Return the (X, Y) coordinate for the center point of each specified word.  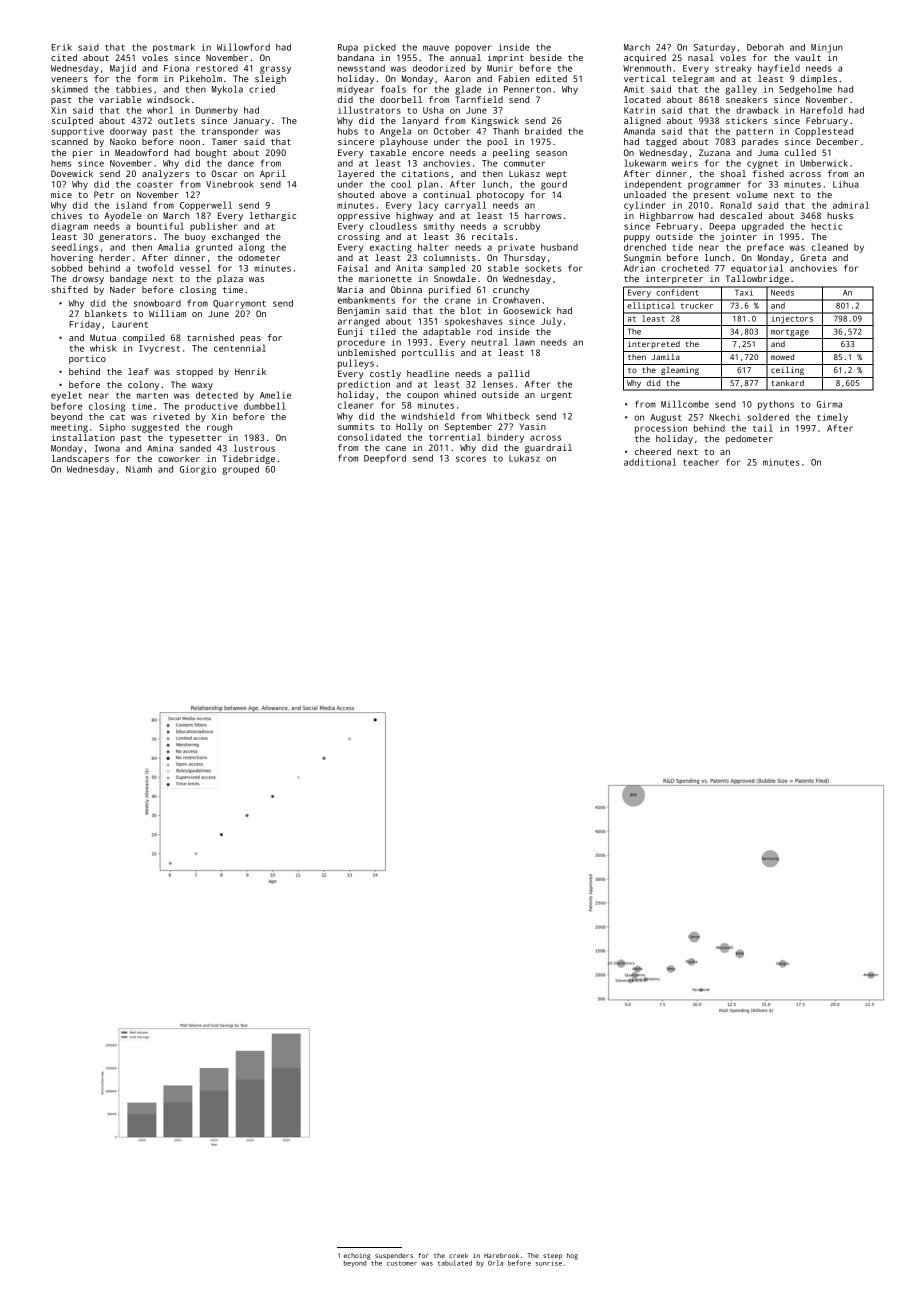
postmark (174, 48)
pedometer (749, 439)
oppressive (363, 216)
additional (650, 462)
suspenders (394, 1256)
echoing (357, 1256)
